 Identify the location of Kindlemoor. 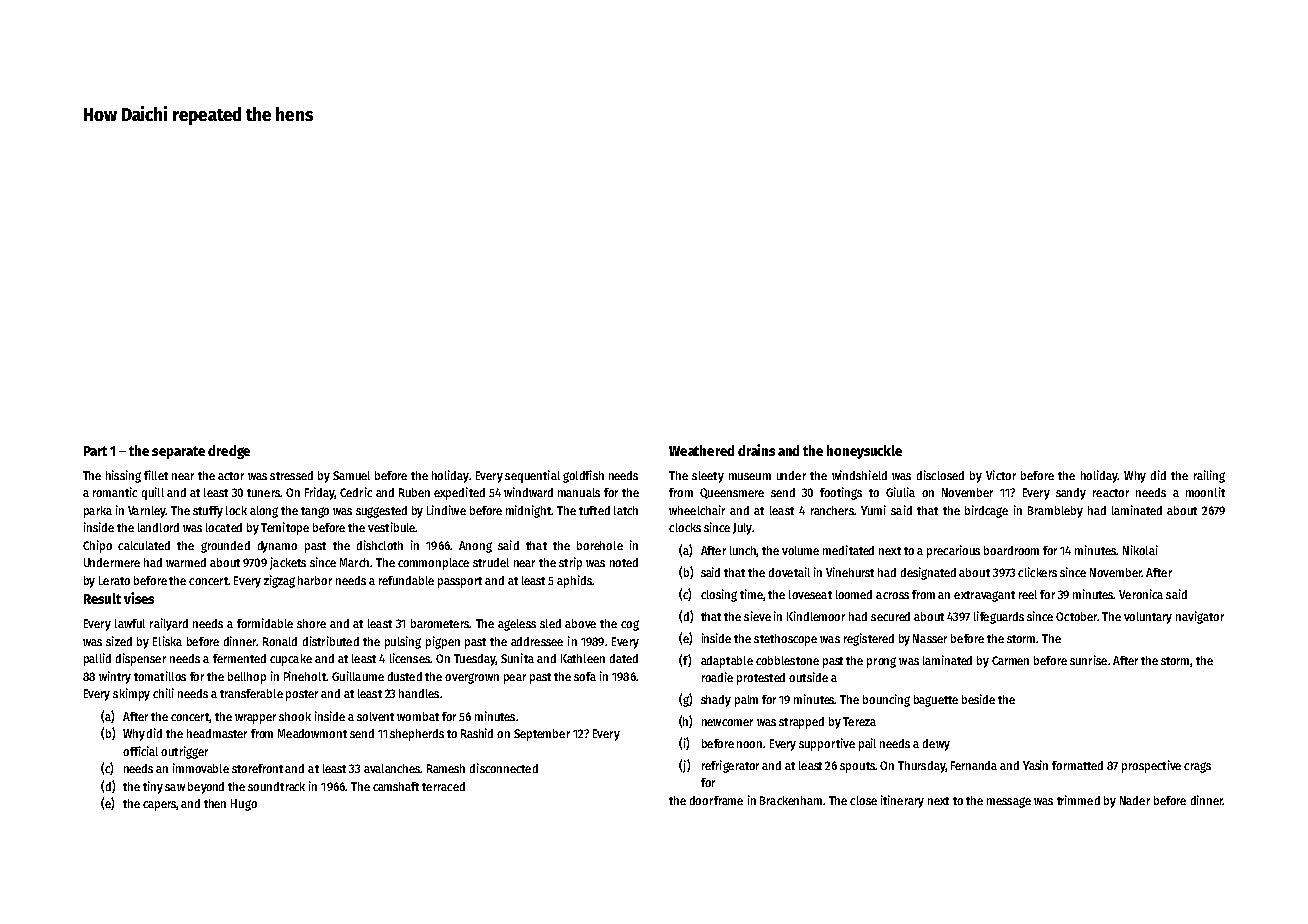
(816, 616).
